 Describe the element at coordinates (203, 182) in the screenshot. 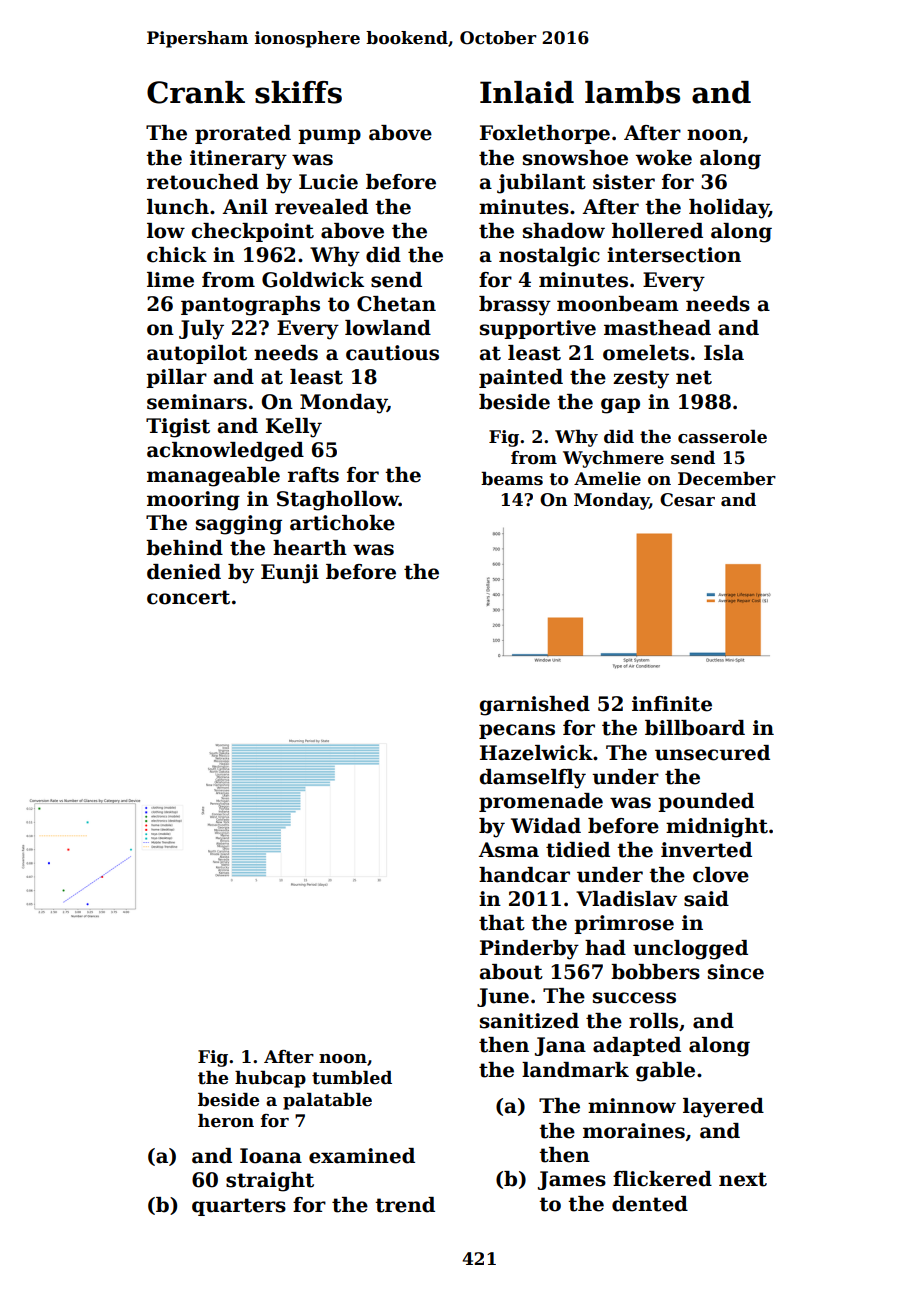

I see `retouched` at that location.
